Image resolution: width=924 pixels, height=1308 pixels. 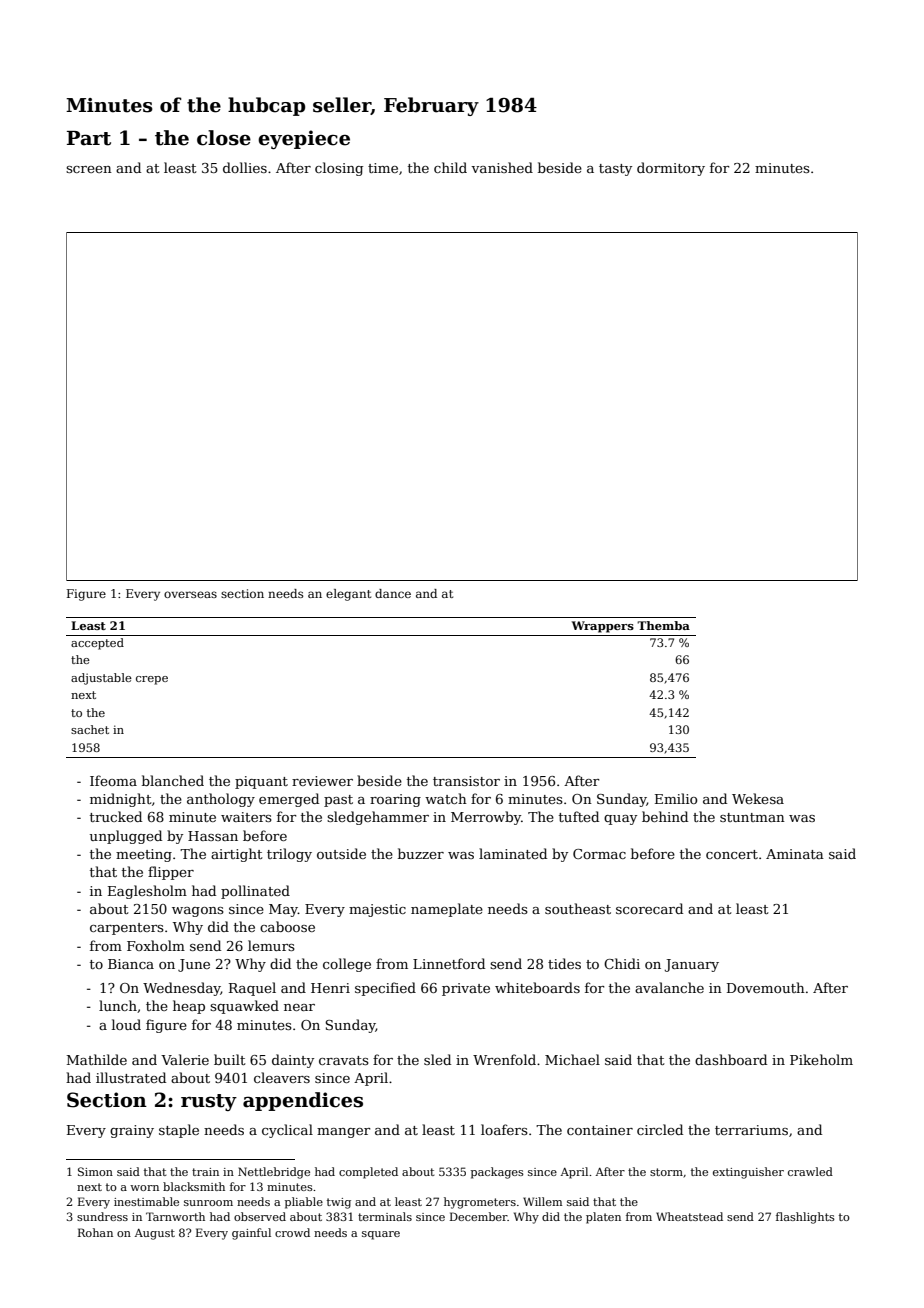 I want to click on transistor, so click(x=466, y=781).
